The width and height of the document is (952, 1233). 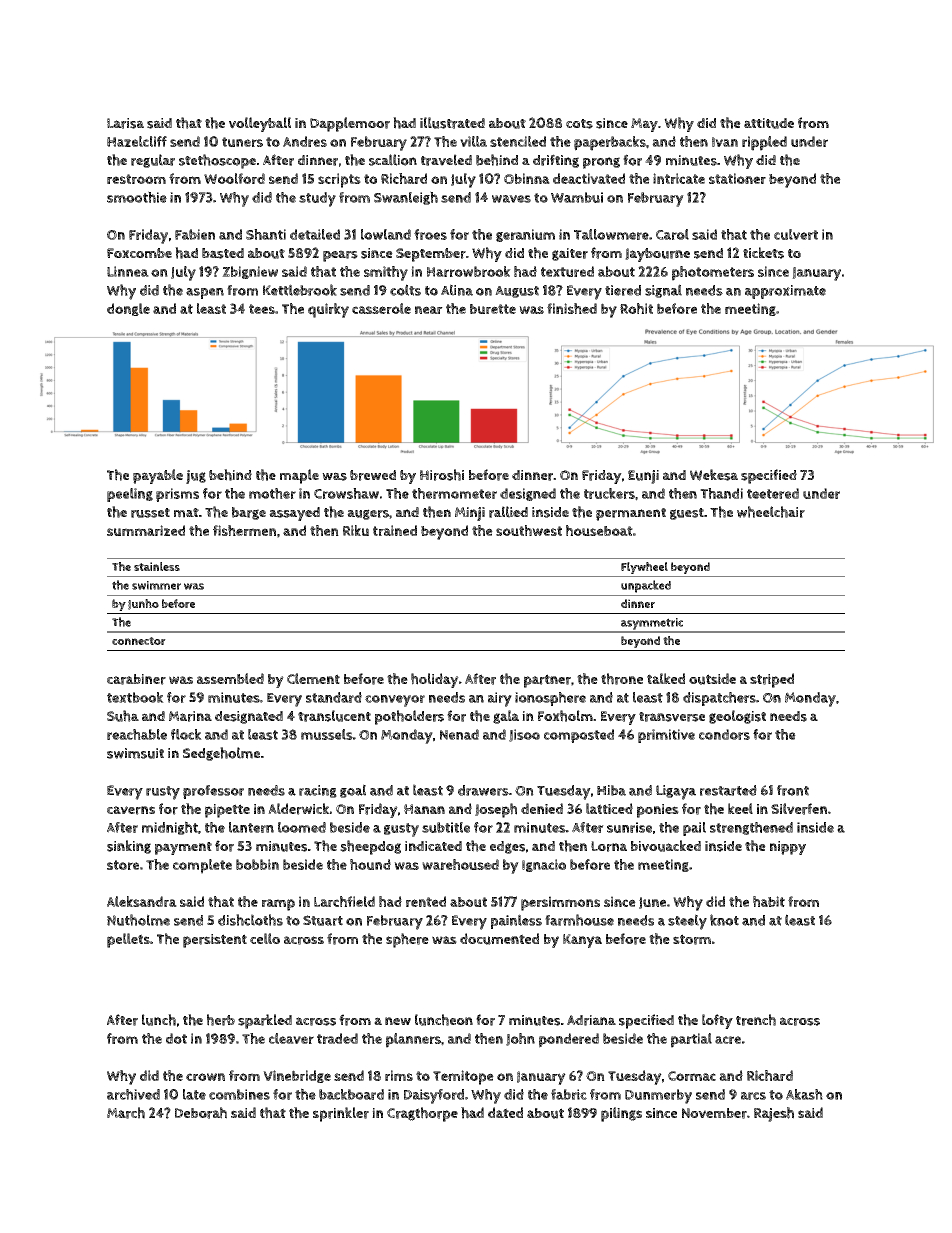 What do you see at coordinates (452, 123) in the document?
I see `illustrated` at bounding box center [452, 123].
